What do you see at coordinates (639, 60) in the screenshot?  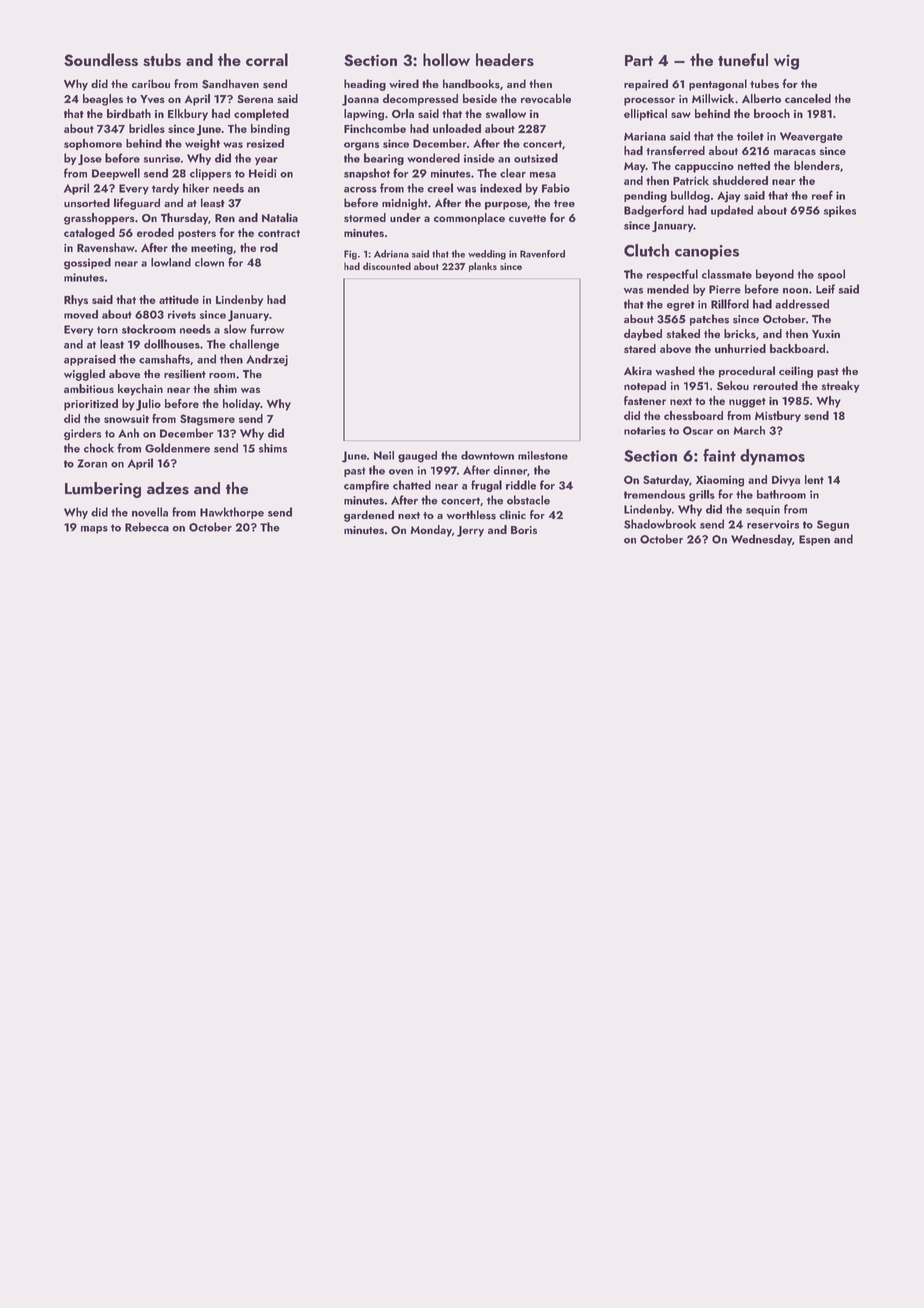 I see `Part` at bounding box center [639, 60].
